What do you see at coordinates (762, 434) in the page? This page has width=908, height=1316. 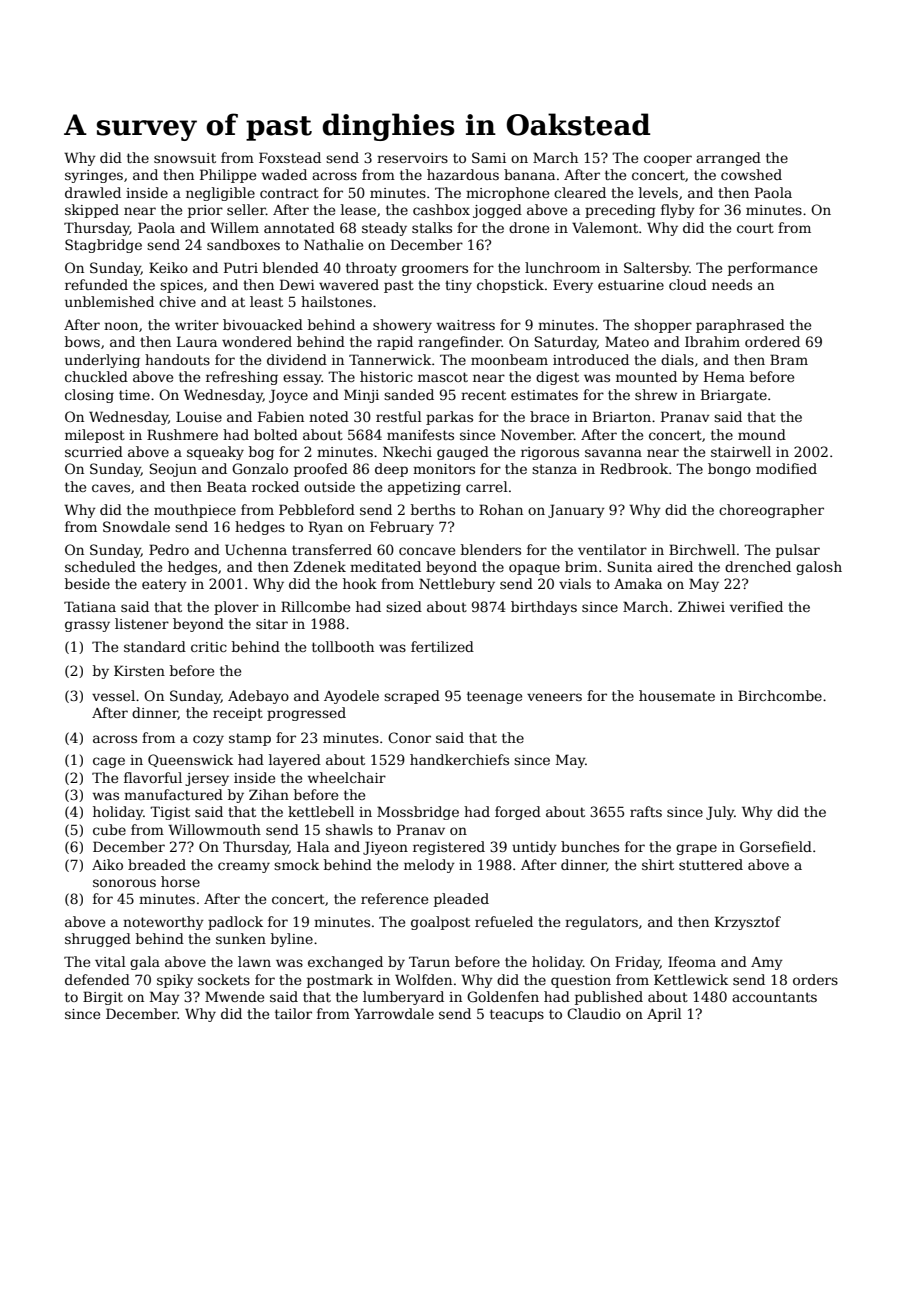 I see `mound` at bounding box center [762, 434].
